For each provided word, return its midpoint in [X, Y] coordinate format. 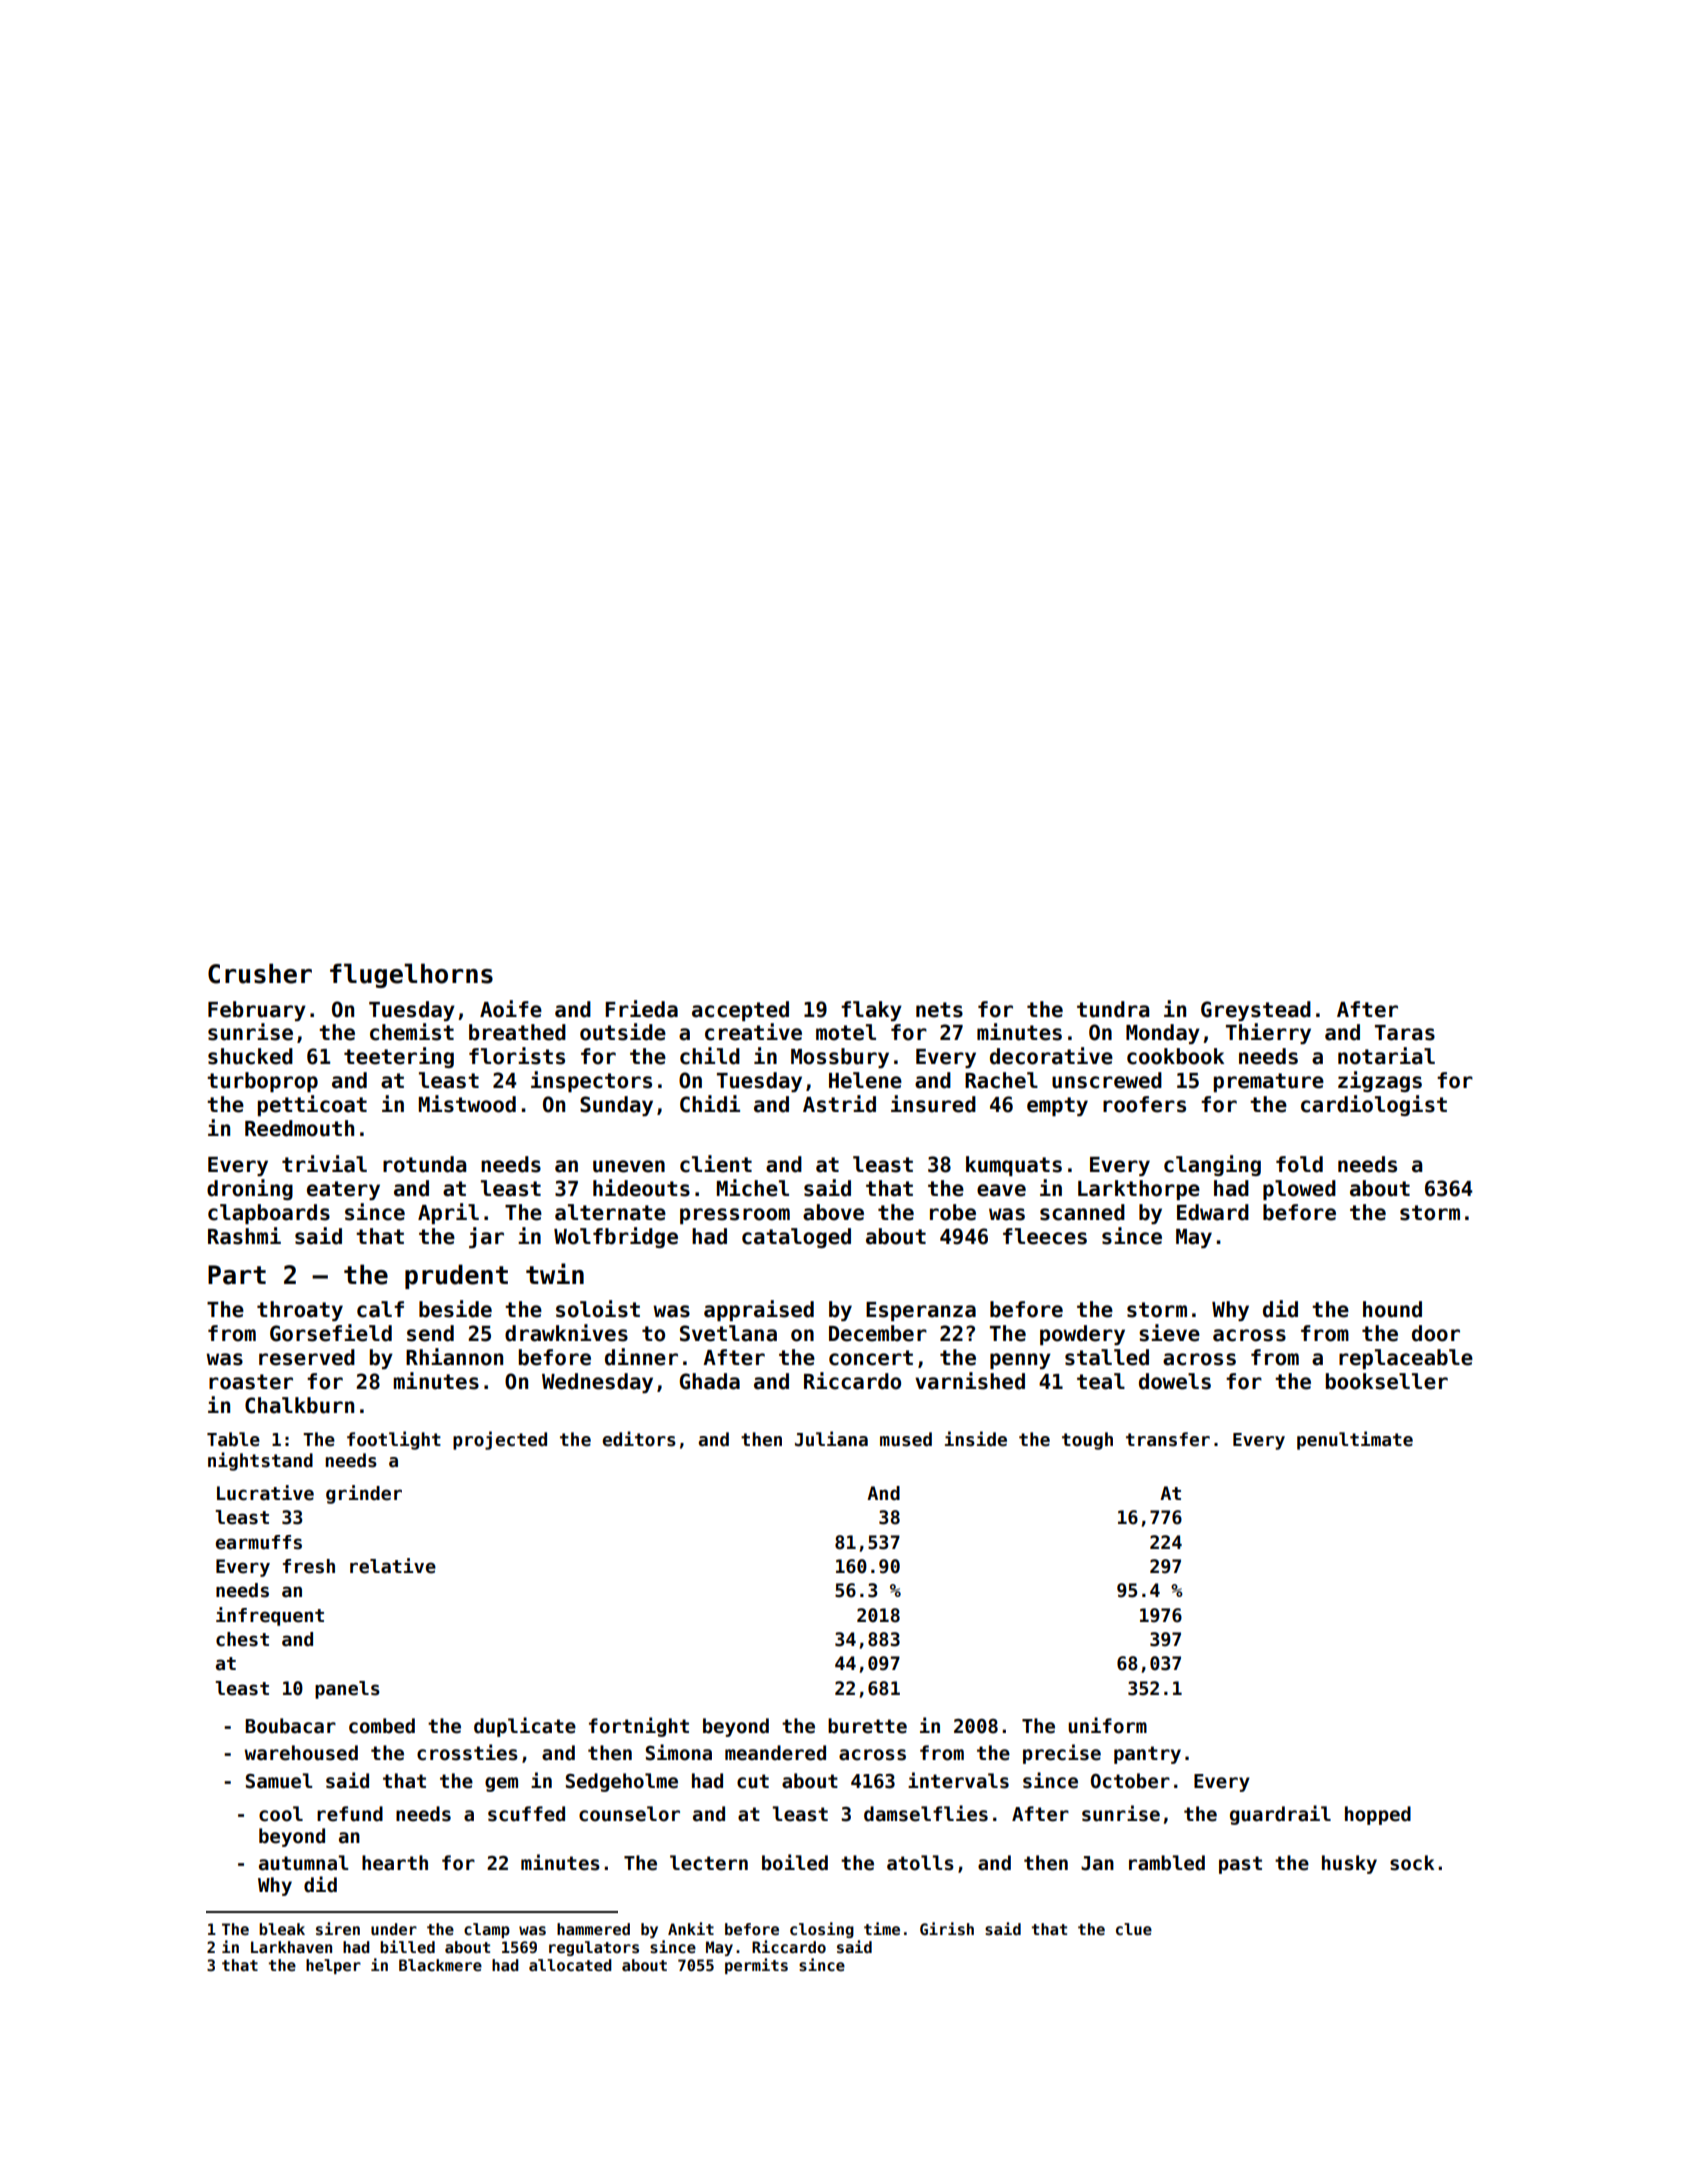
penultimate [1355, 1440]
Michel [753, 1188]
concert [871, 1358]
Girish [947, 1928]
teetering [399, 1057]
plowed [1299, 1190]
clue [1134, 1929]
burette [867, 1726]
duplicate [525, 1727]
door [1436, 1333]
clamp [487, 1930]
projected [500, 1440]
